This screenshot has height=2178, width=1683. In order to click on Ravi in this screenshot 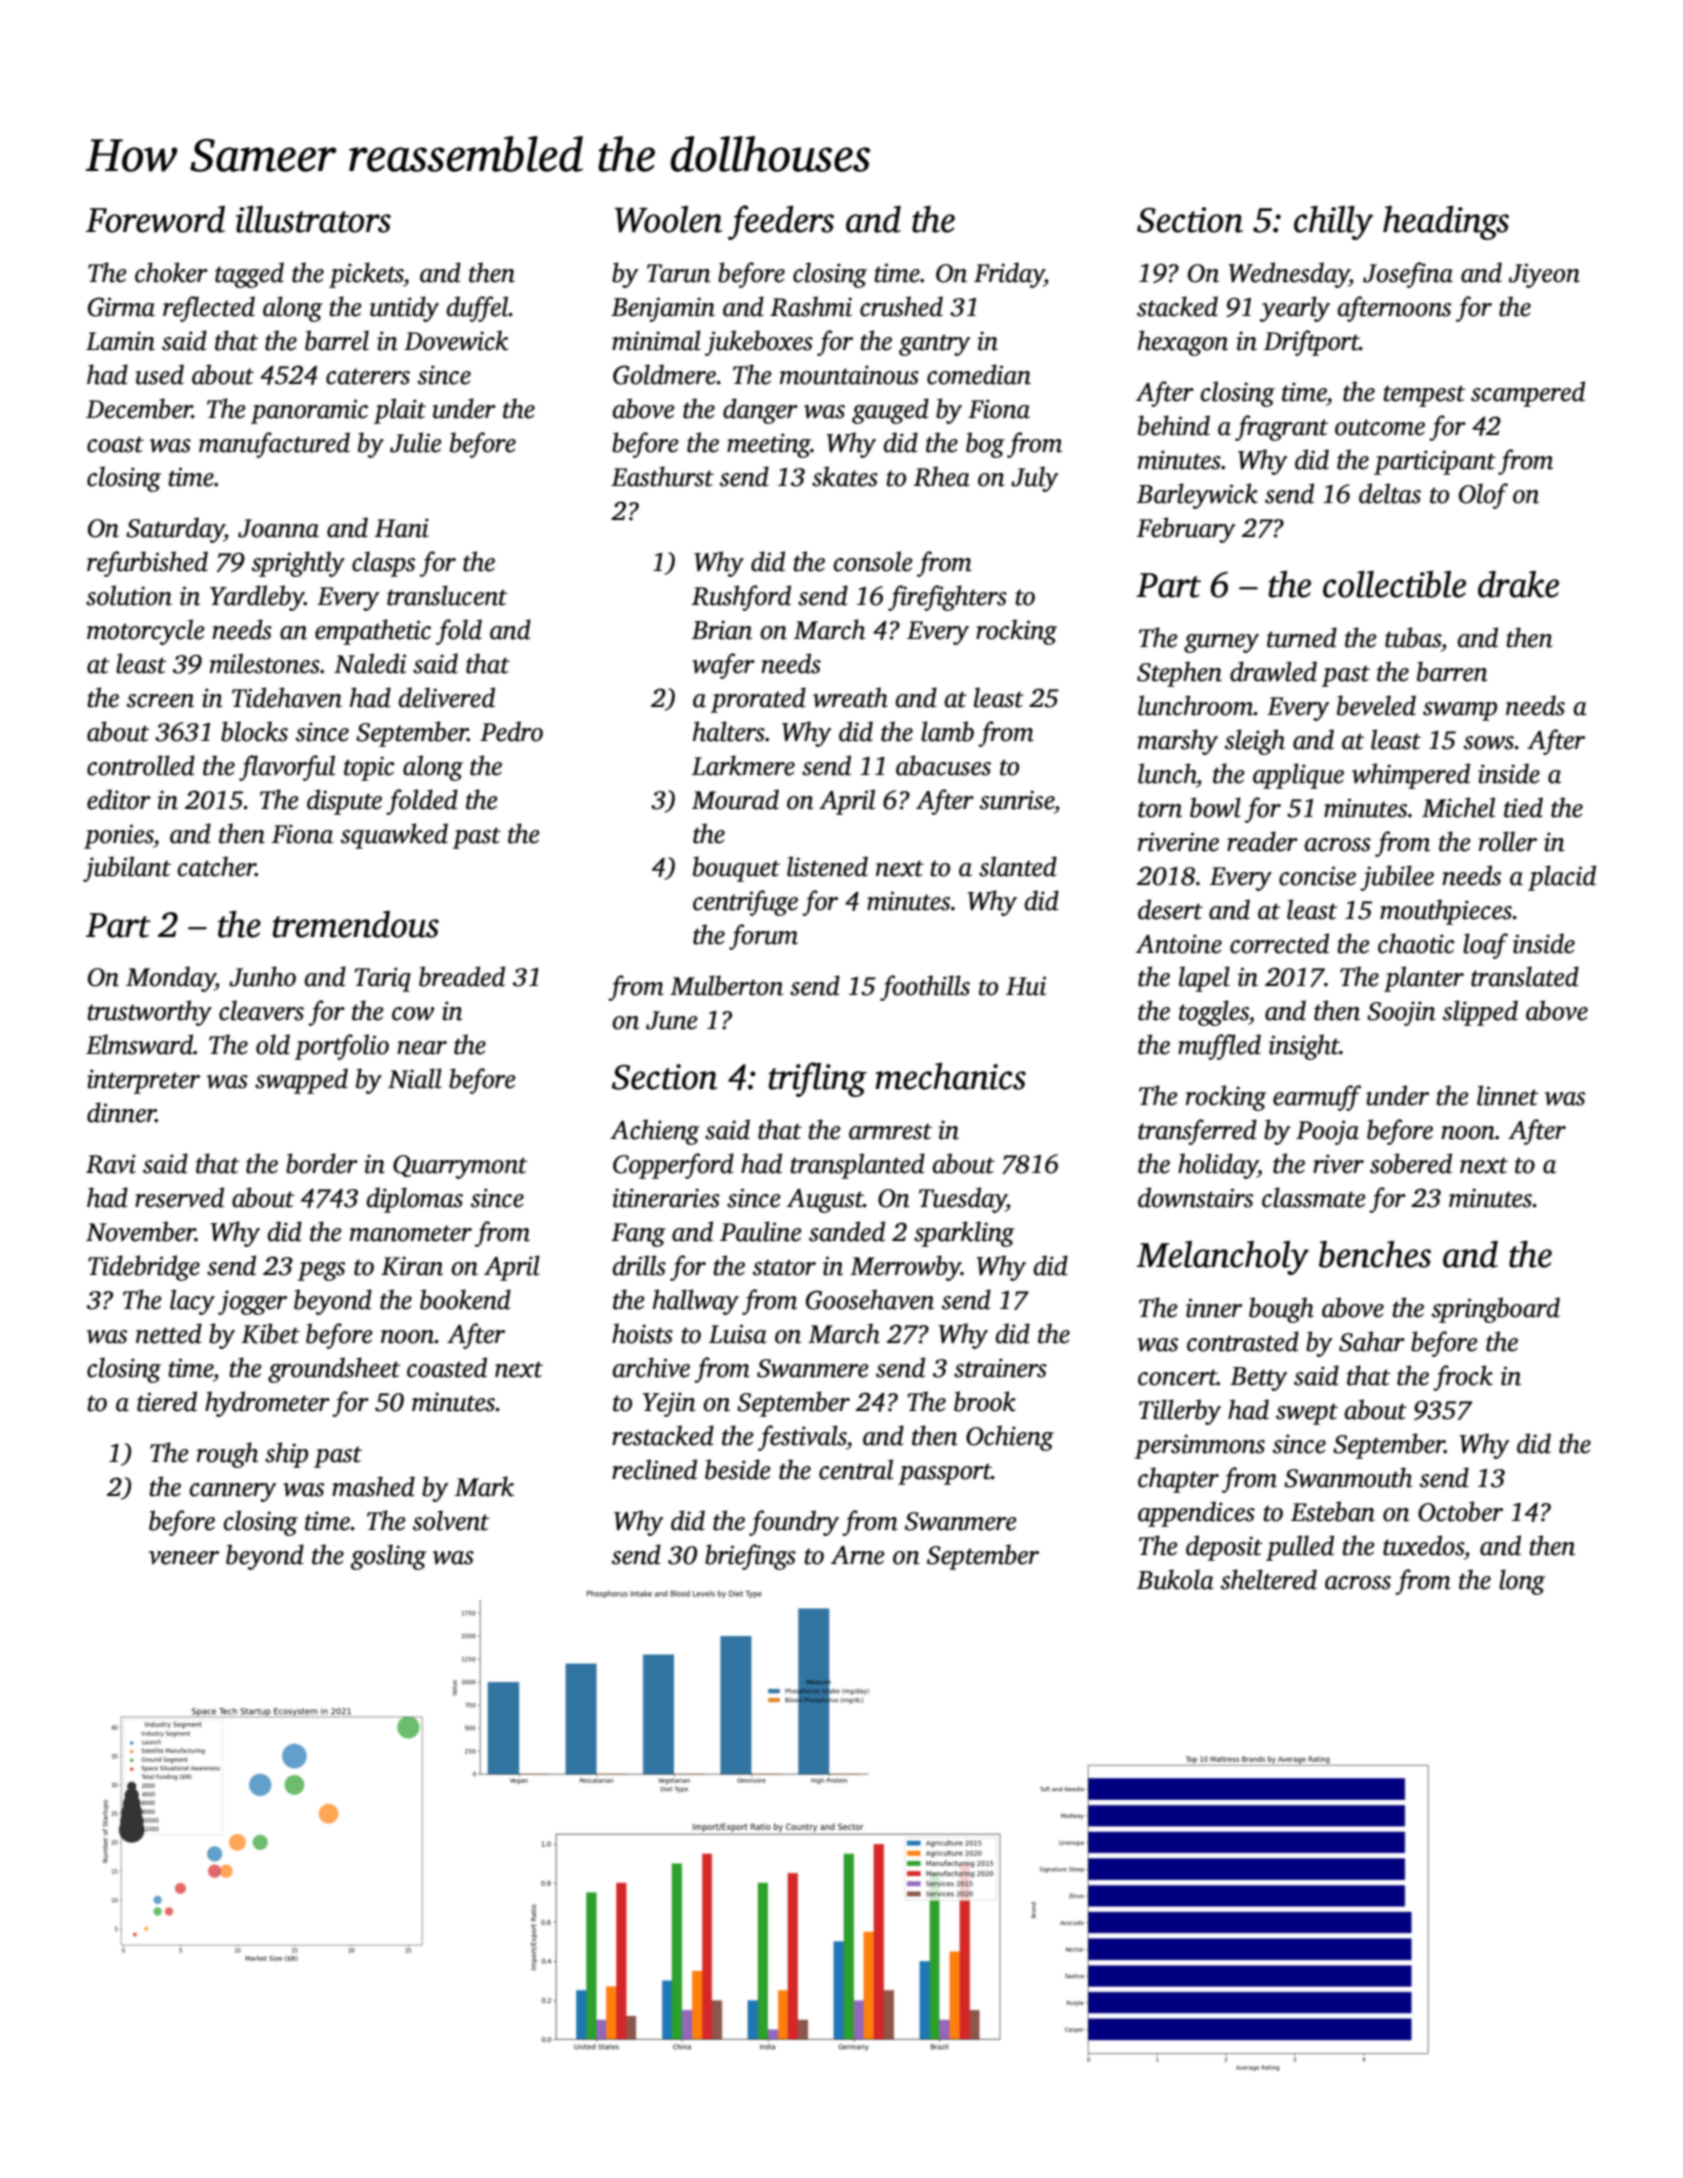, I will do `click(111, 1164)`.
